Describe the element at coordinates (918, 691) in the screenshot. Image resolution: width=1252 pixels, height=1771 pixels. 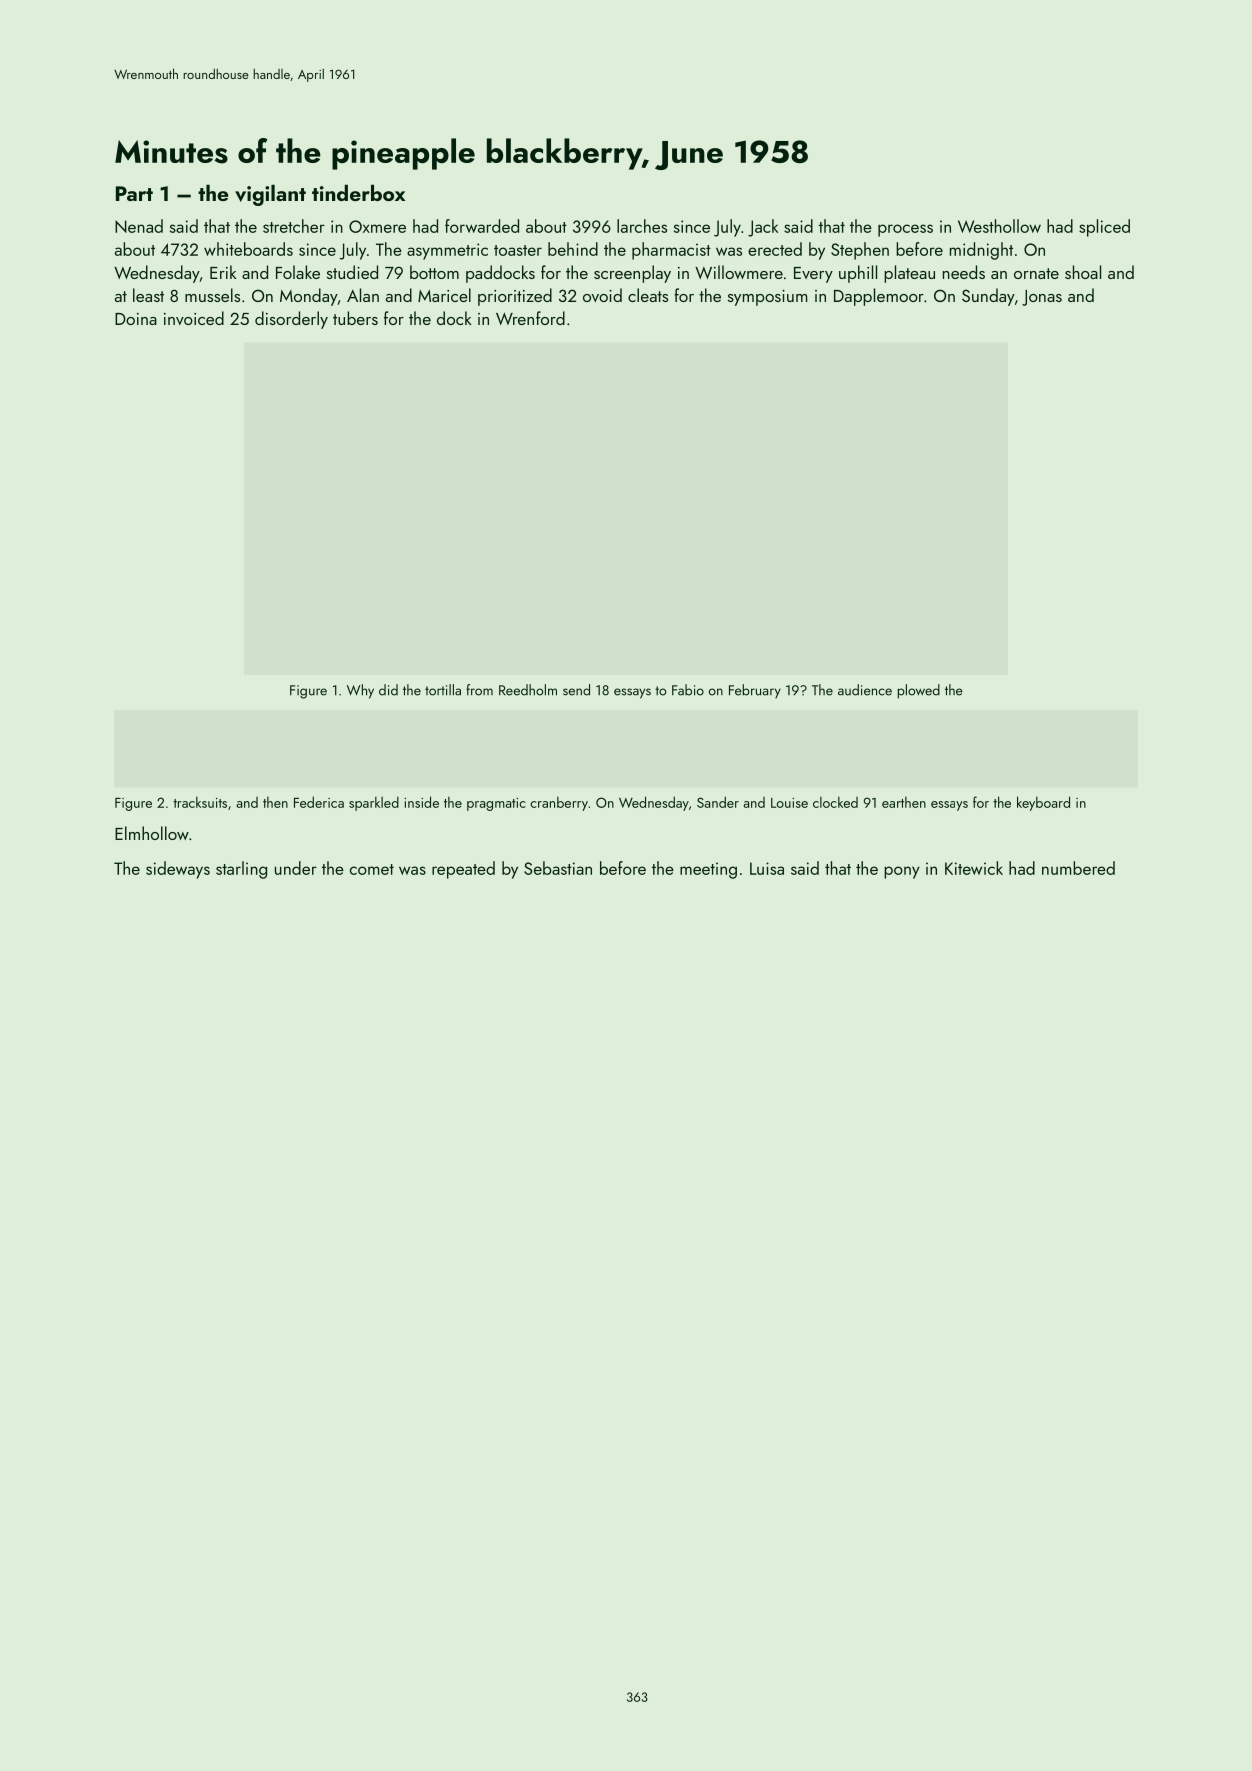
I see `plowed` at that location.
